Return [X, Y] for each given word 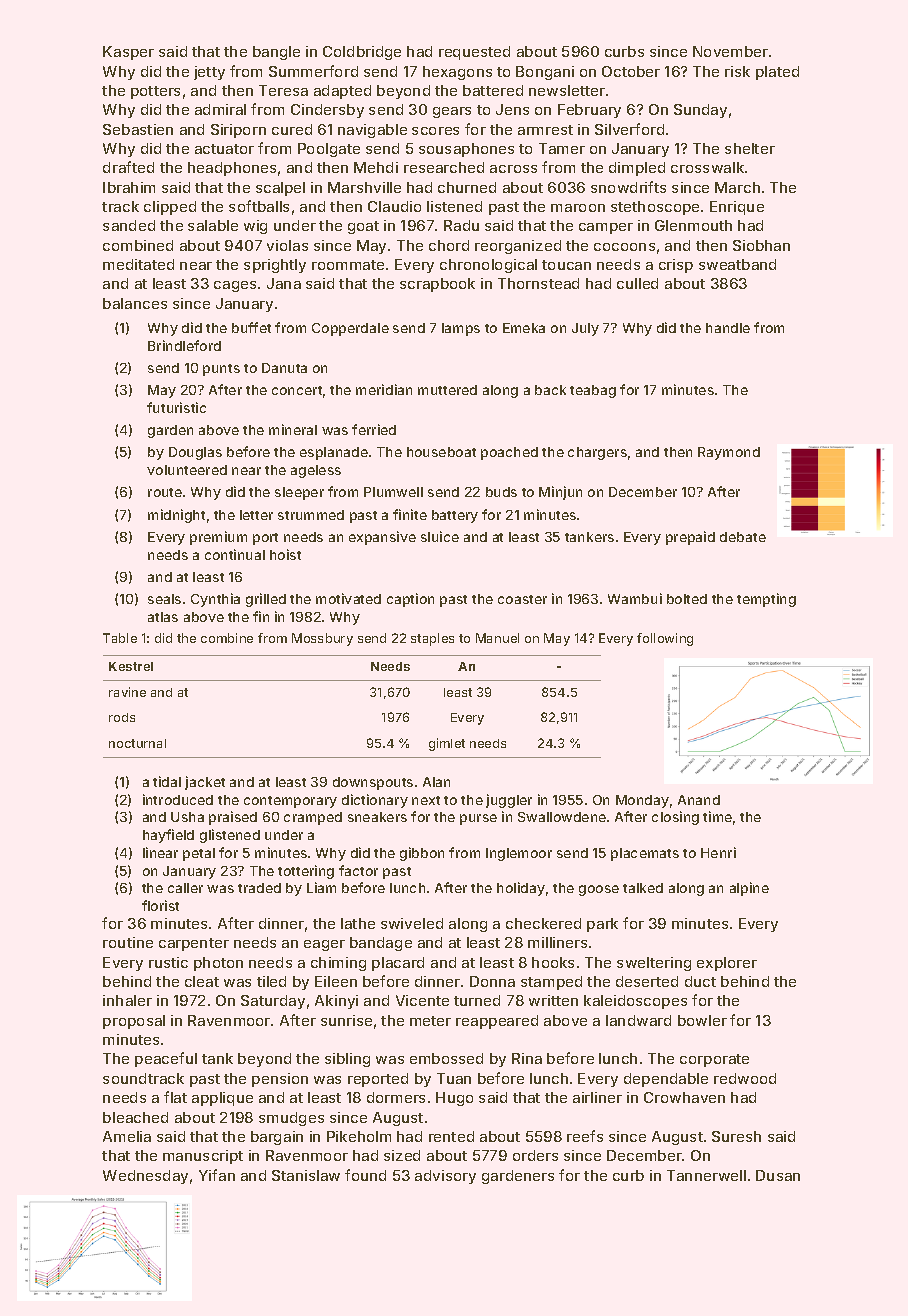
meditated [138, 264]
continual [235, 554]
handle [728, 328]
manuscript [203, 1157]
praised [233, 818]
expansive [382, 538]
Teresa [283, 90]
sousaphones [466, 150]
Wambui [635, 598]
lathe [358, 923]
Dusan [778, 1175]
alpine [749, 889]
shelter [750, 148]
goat [363, 227]
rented [451, 1136]
